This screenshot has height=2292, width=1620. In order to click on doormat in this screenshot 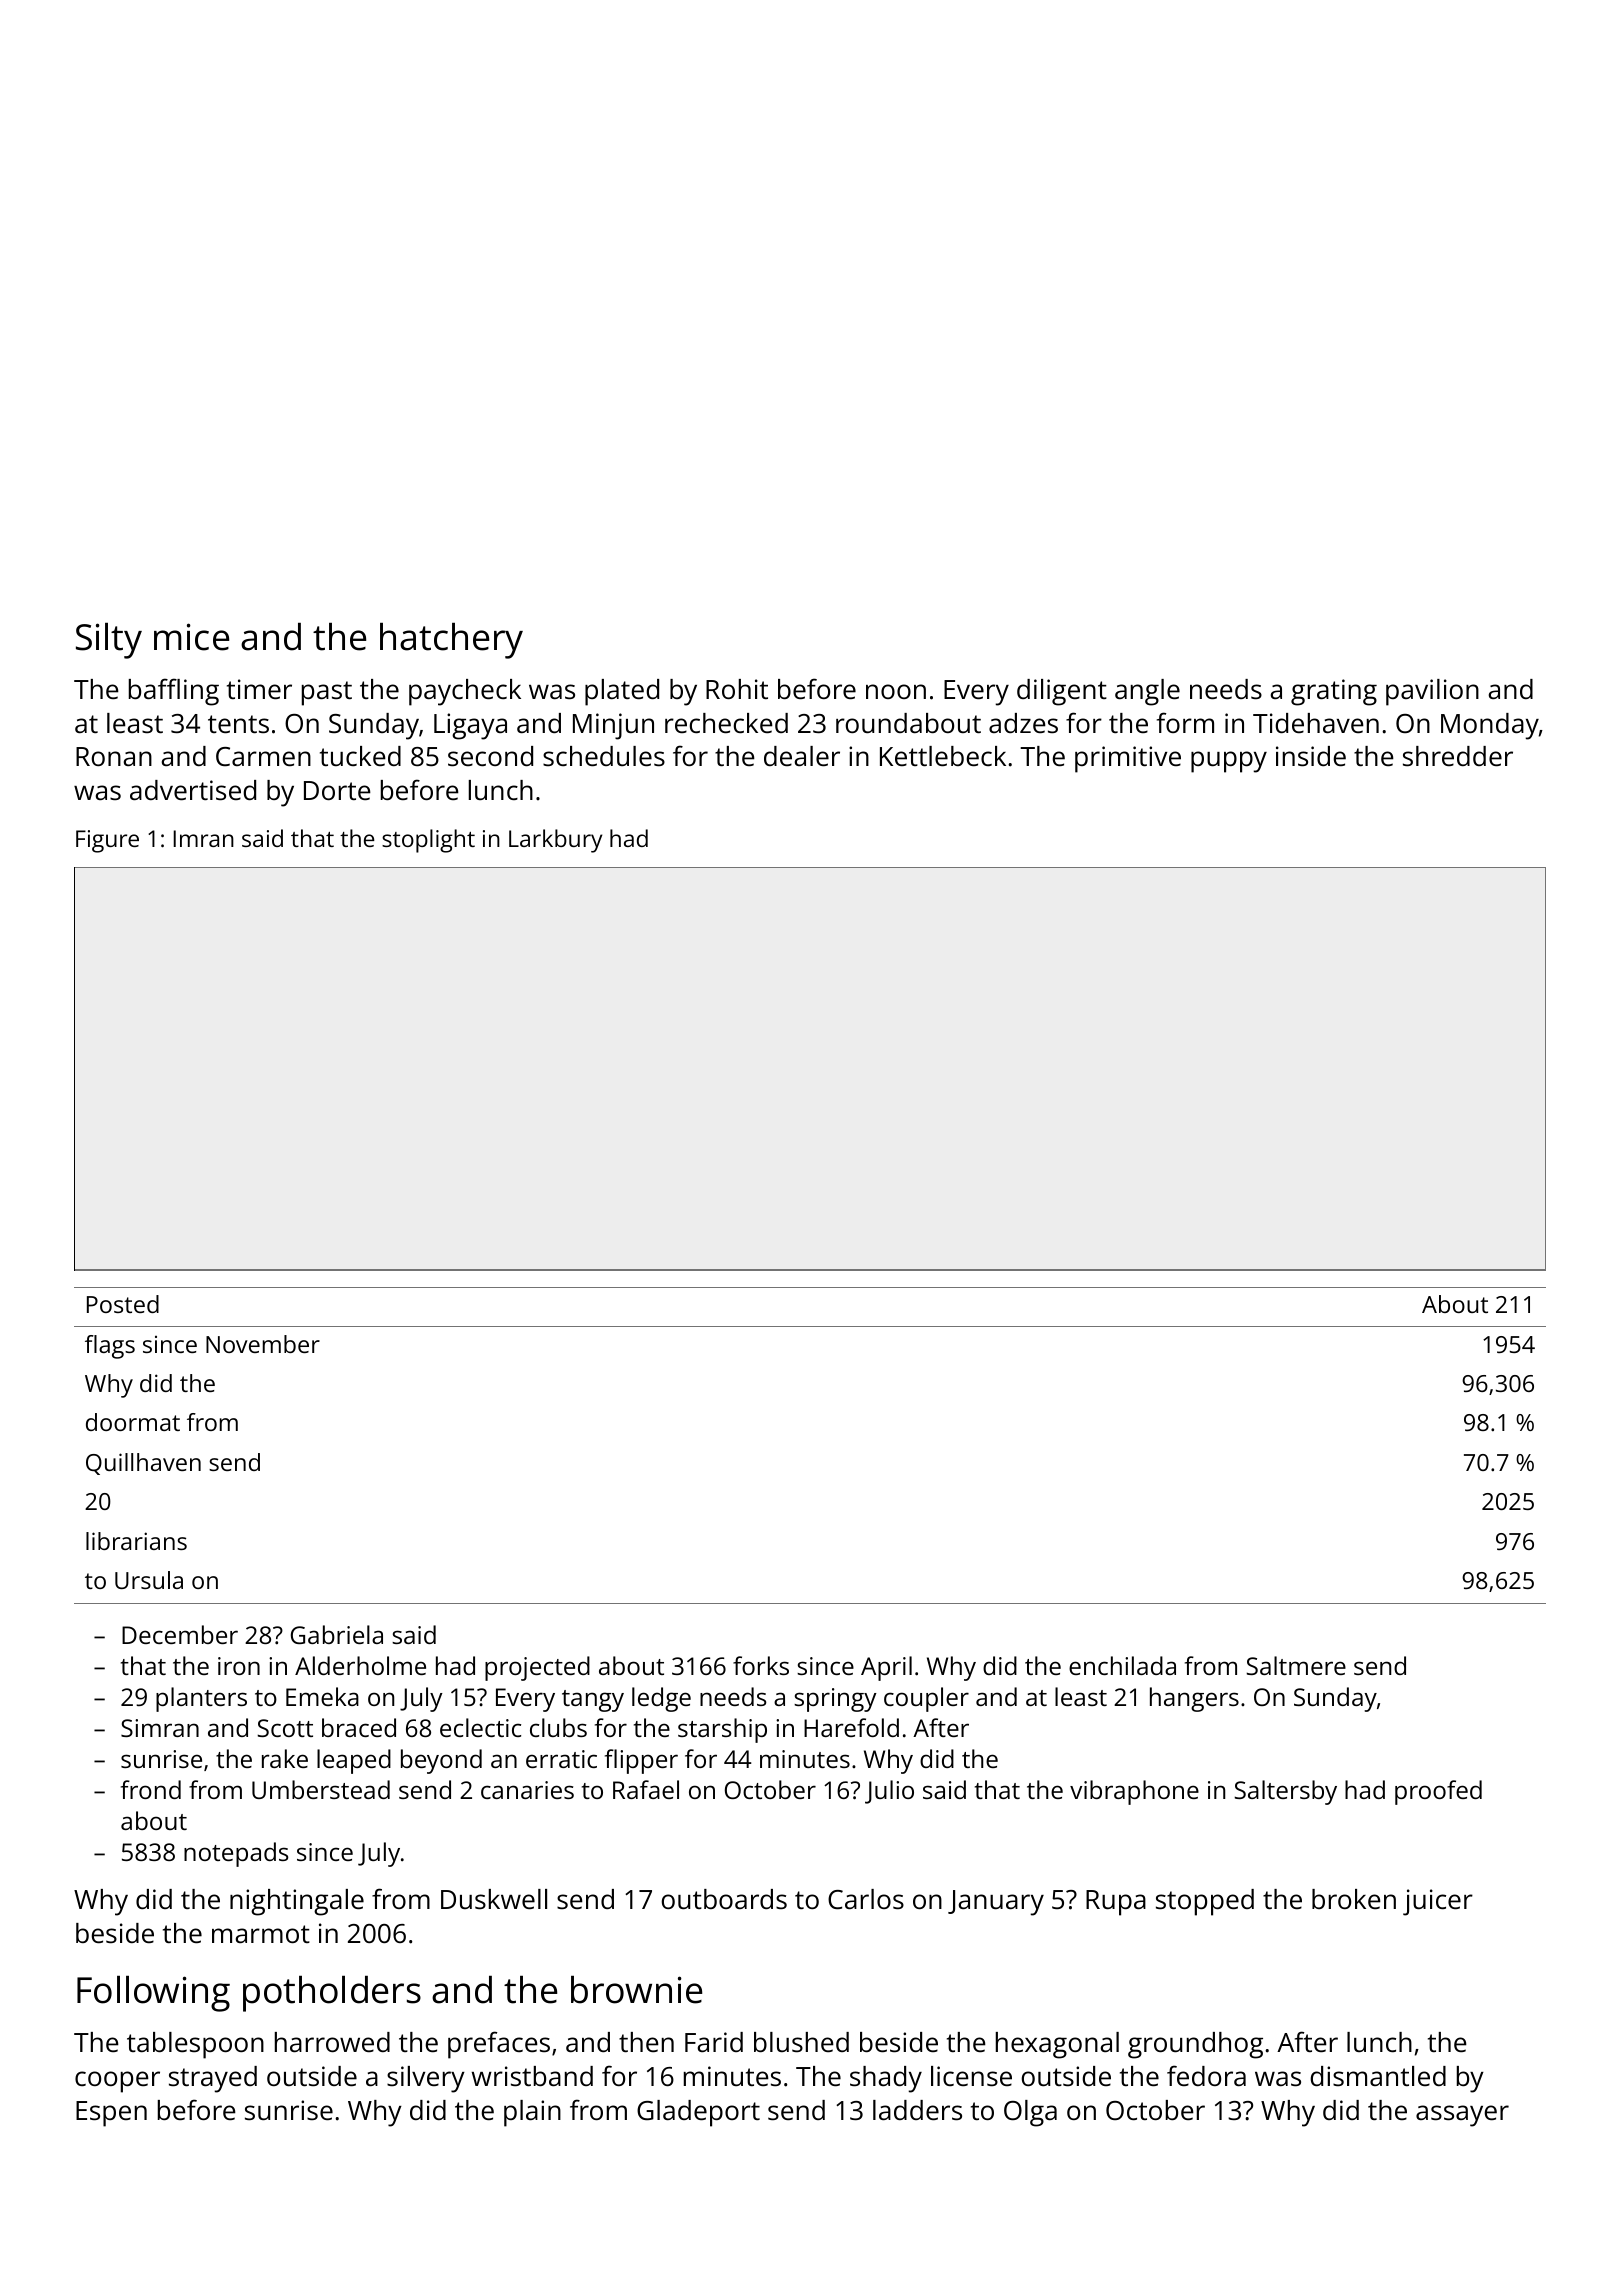, I will do `click(133, 1422)`.
